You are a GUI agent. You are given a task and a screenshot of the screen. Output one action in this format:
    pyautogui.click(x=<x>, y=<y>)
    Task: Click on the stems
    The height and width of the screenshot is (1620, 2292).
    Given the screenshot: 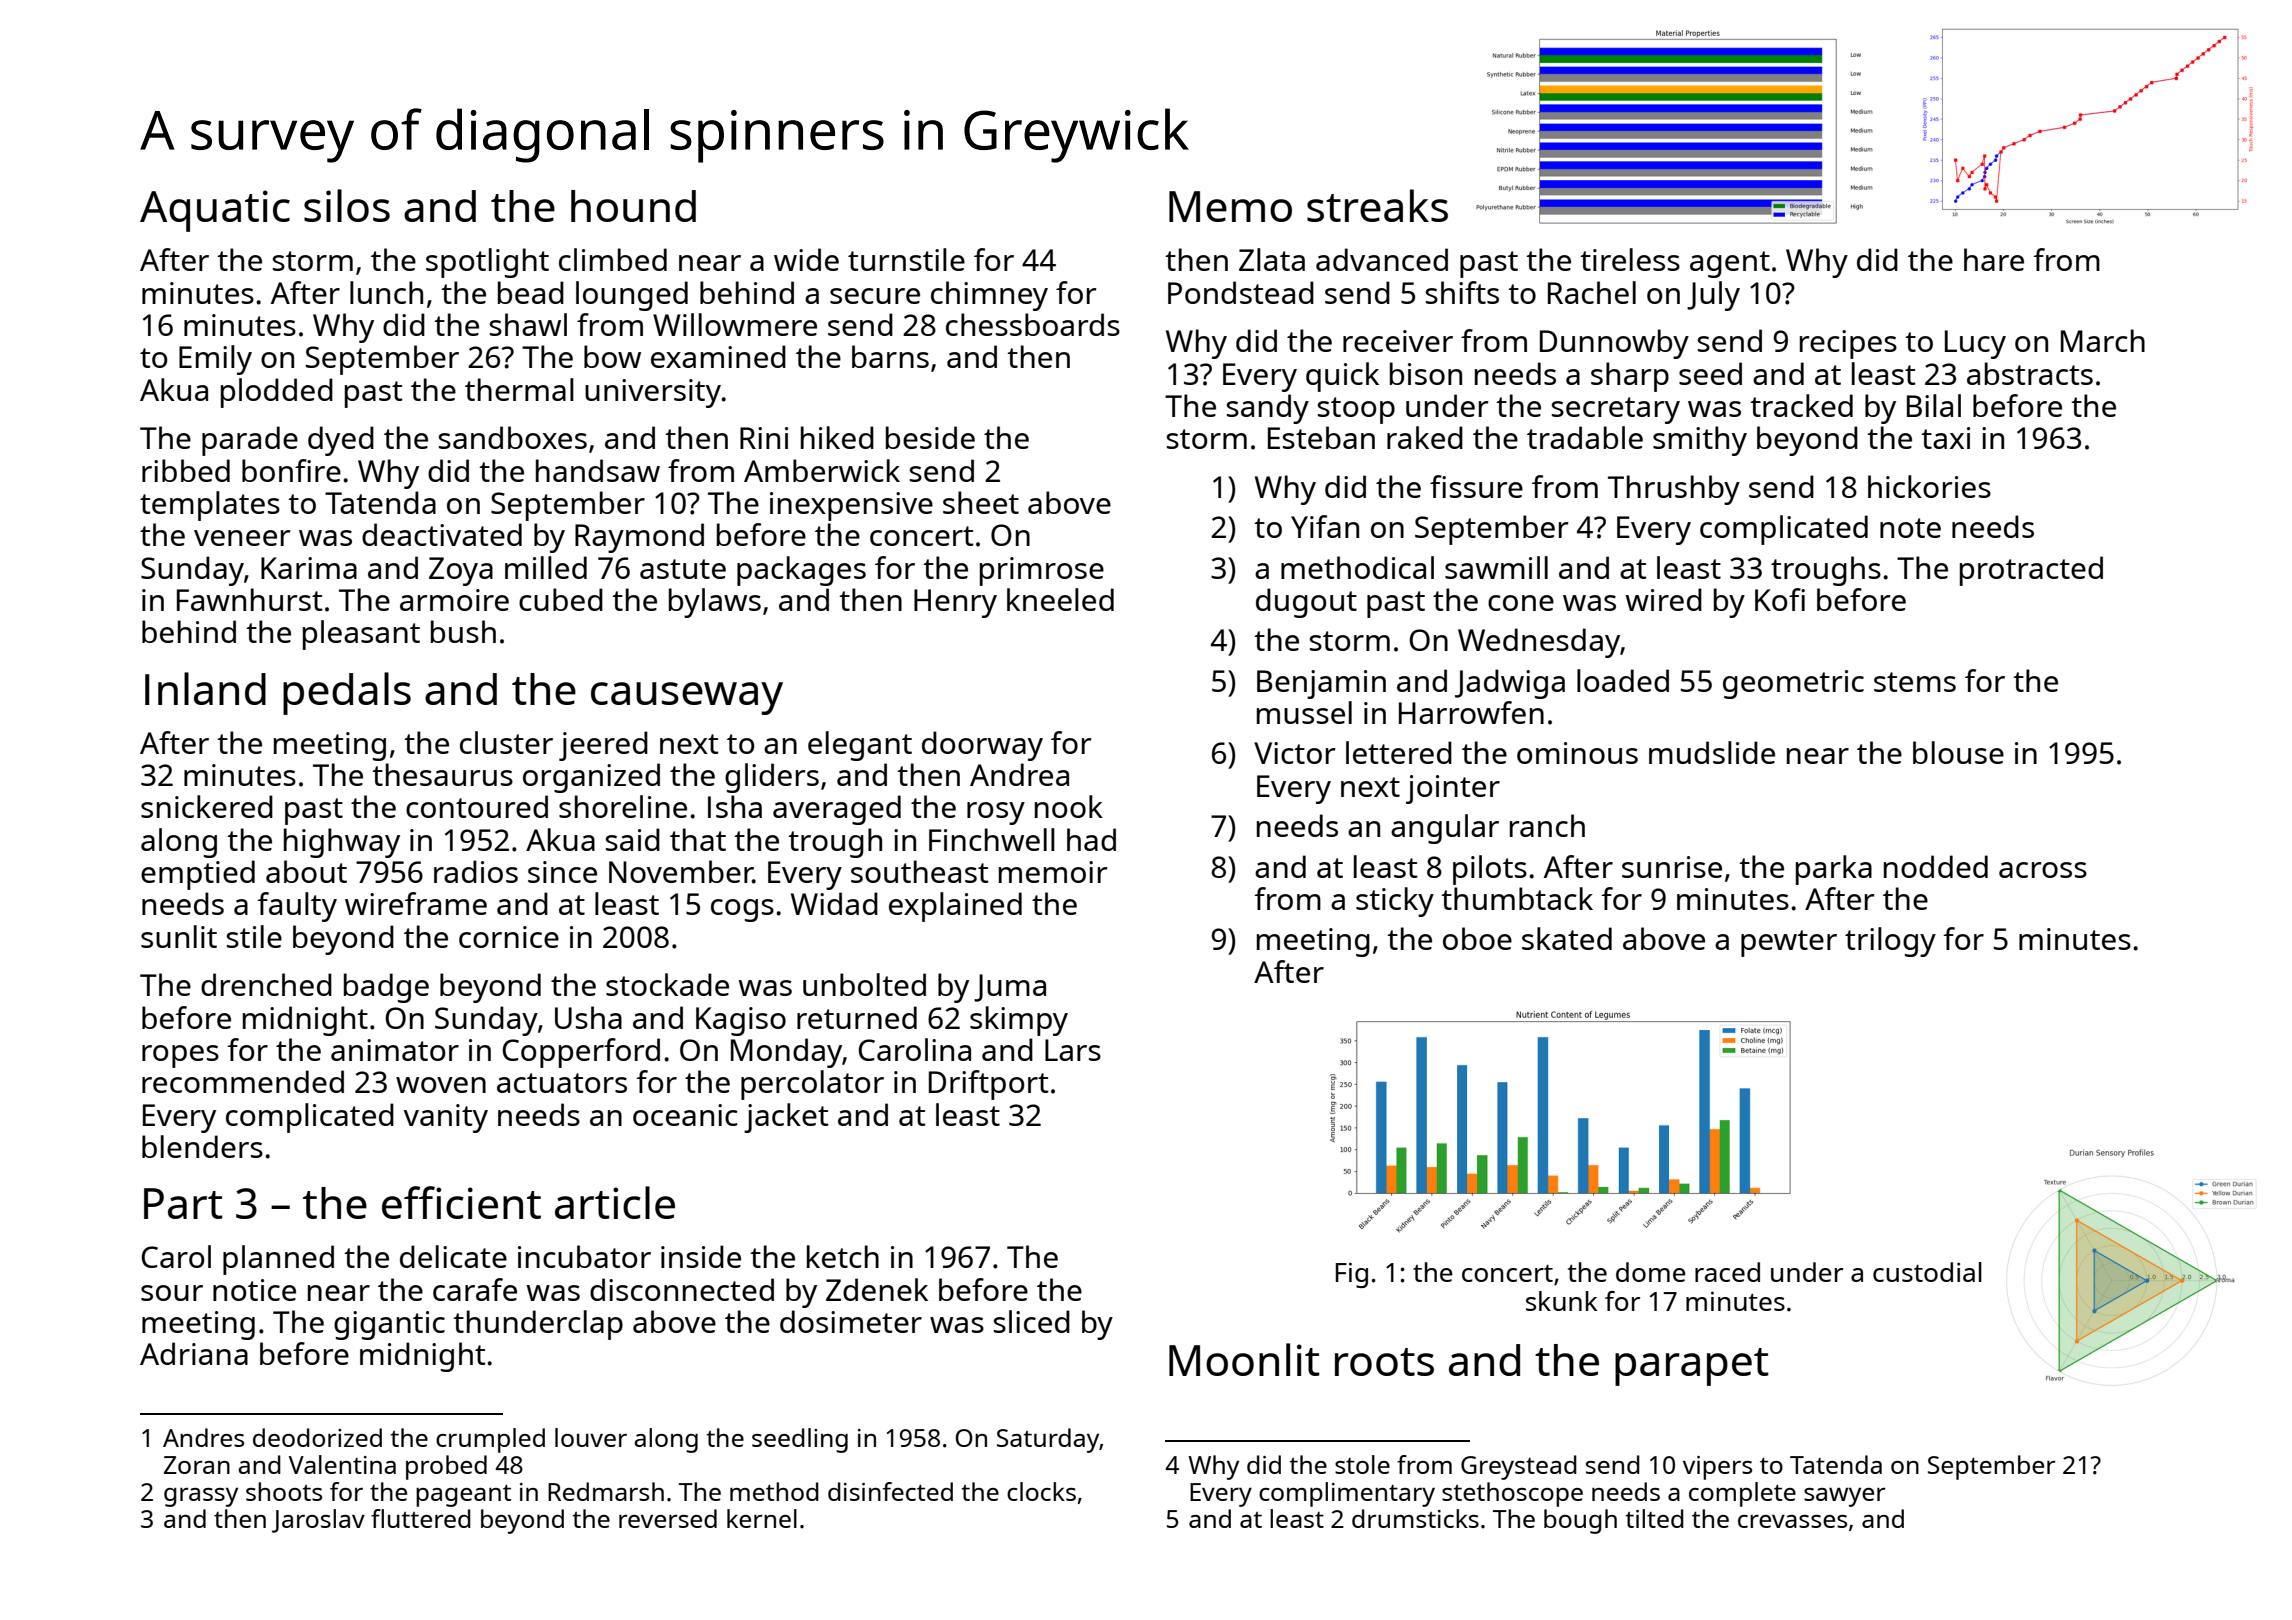 What is the action you would take?
    pyautogui.click(x=1915, y=682)
